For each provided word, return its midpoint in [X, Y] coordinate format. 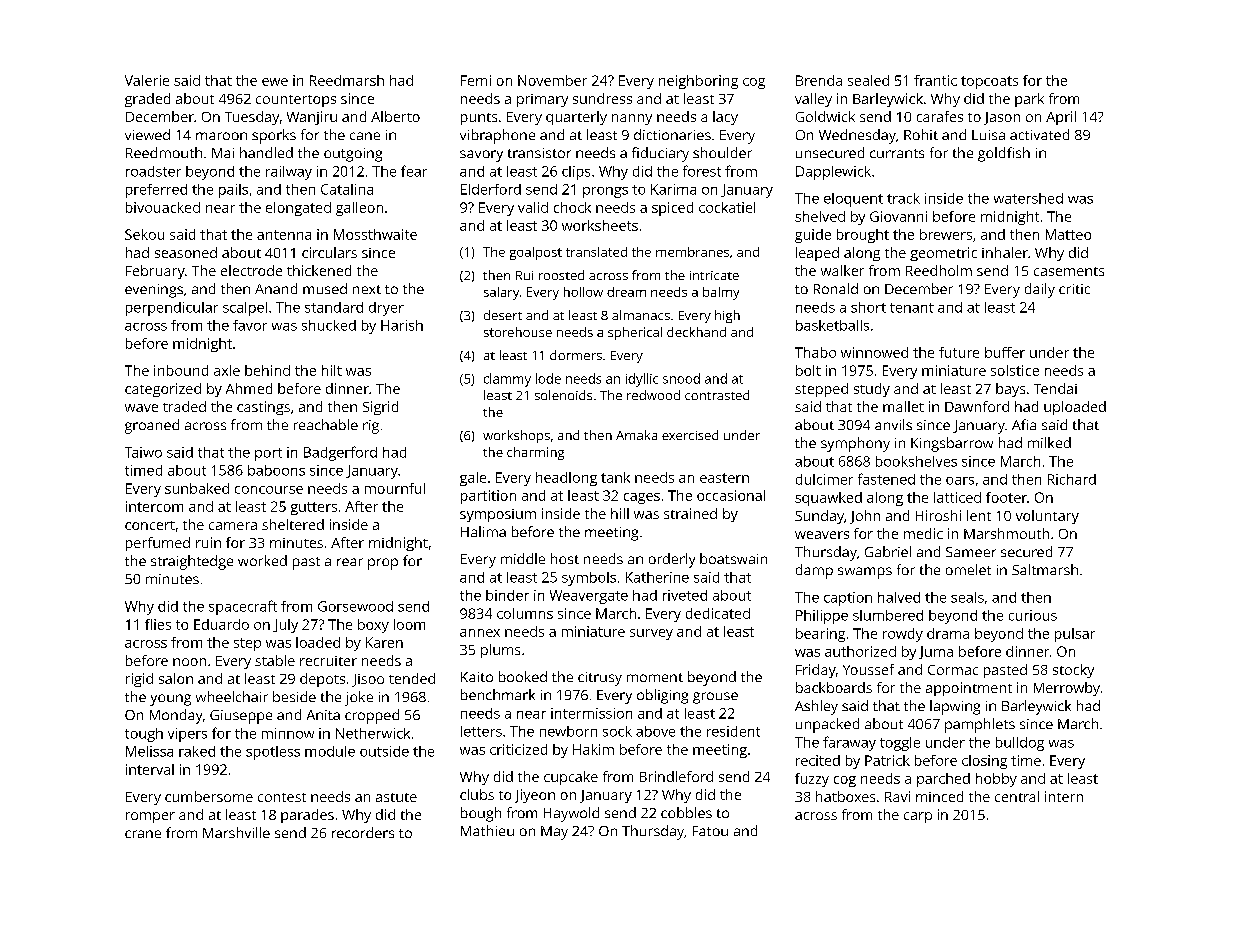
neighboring [698, 82]
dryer [386, 309]
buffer [1005, 352]
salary [501, 293]
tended [412, 678]
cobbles [686, 812]
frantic [935, 80]
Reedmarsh [347, 80]
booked [523, 676]
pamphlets [980, 725]
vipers [187, 735]
